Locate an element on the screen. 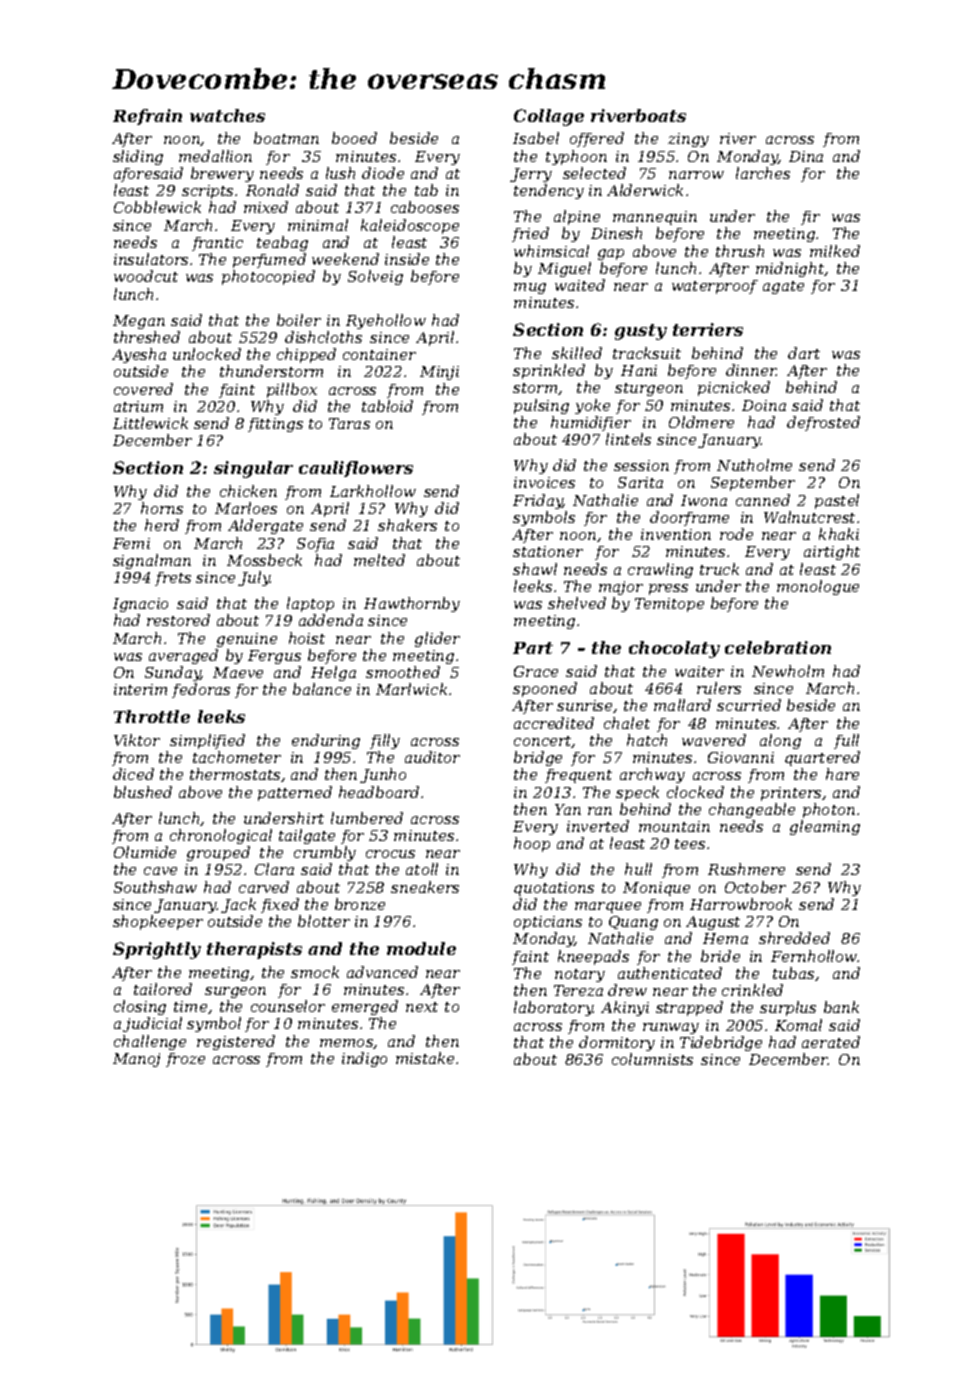 The height and width of the screenshot is (1384, 974). dart is located at coordinates (804, 353).
